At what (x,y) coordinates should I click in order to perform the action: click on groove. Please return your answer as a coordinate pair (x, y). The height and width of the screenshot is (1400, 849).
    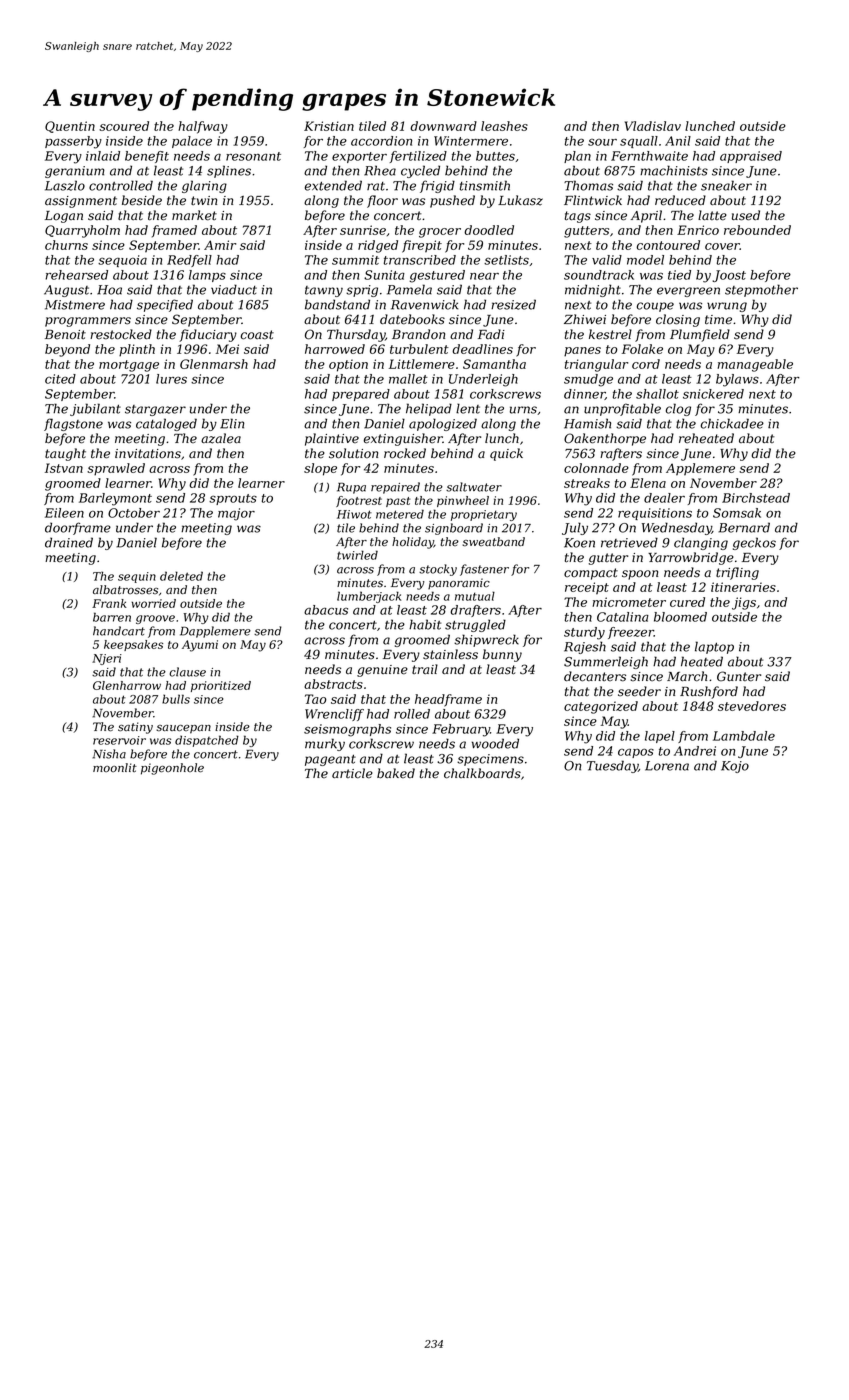
    Looking at the image, I should click on (155, 619).
